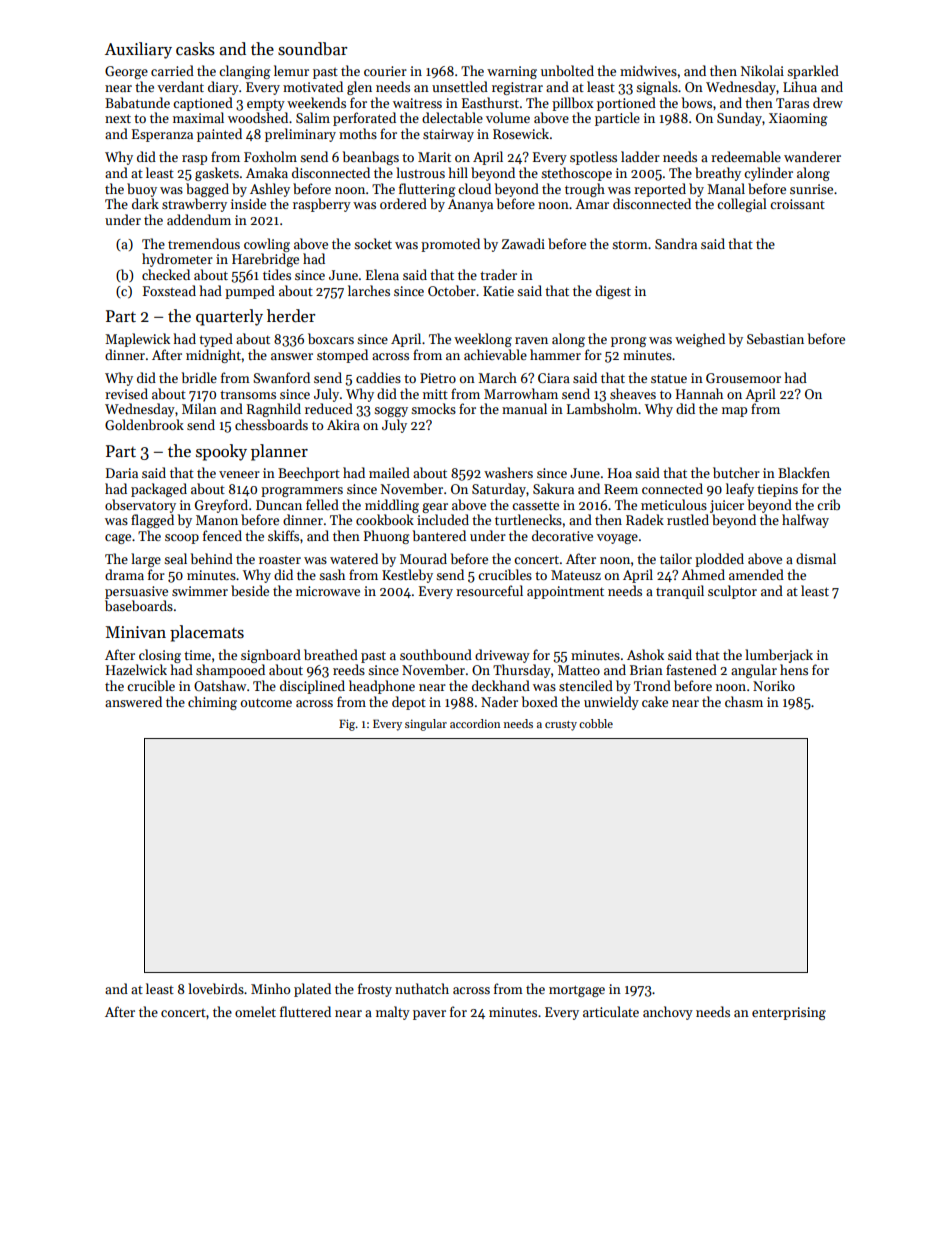 Image resolution: width=952 pixels, height=1233 pixels. I want to click on Sebastian, so click(775, 338).
